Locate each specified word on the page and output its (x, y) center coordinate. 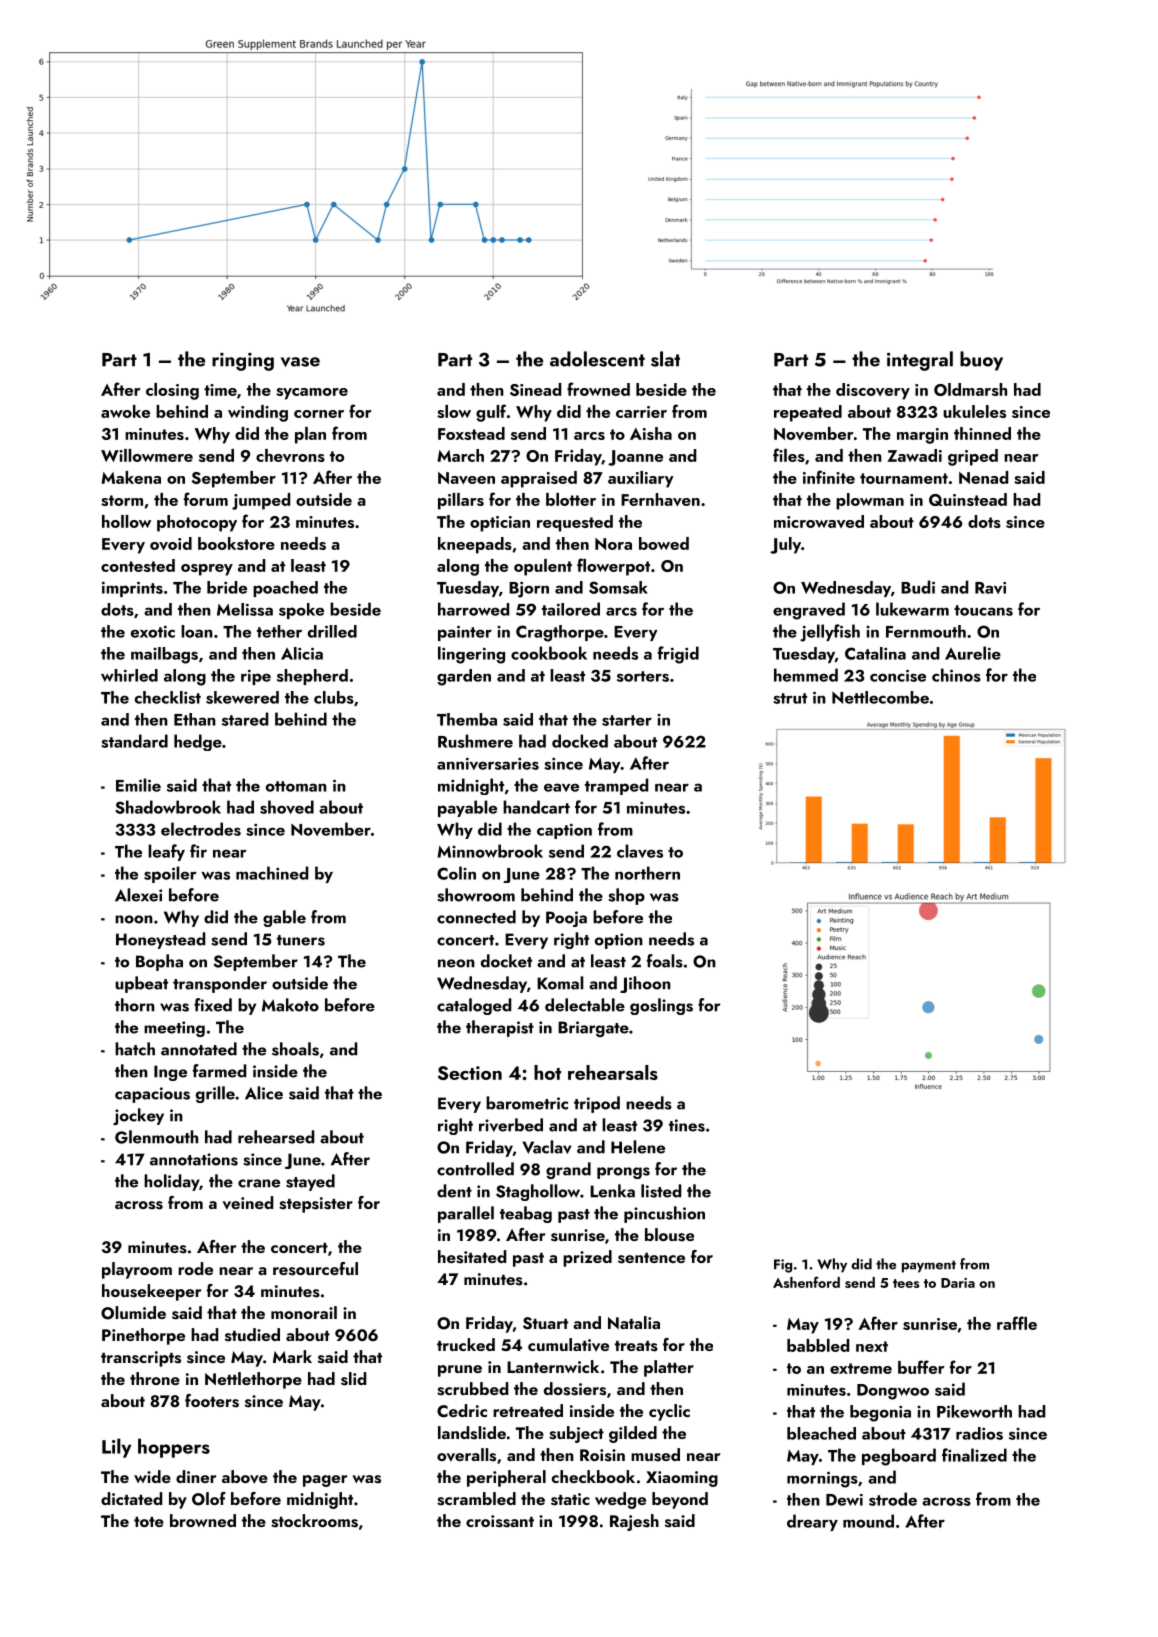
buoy (981, 361)
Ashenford (806, 1282)
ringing (243, 361)
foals (665, 961)
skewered (242, 697)
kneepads (475, 545)
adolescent (597, 359)
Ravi (990, 588)
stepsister (316, 1205)
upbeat (141, 984)
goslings (661, 1006)
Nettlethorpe (253, 1380)
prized (587, 1258)
